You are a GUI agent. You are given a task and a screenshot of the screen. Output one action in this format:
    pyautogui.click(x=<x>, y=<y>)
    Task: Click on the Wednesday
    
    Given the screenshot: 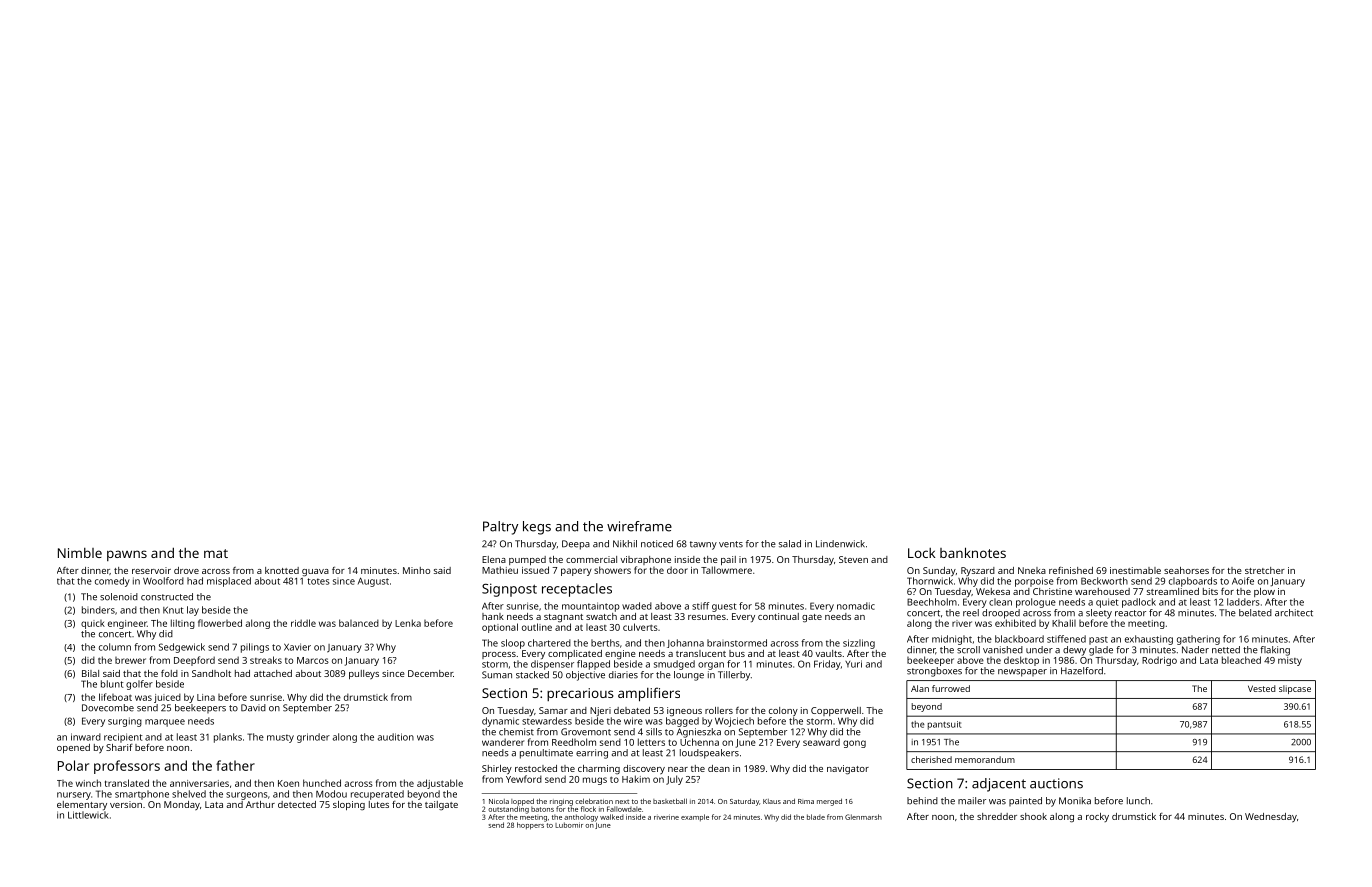 What is the action you would take?
    pyautogui.click(x=1271, y=817)
